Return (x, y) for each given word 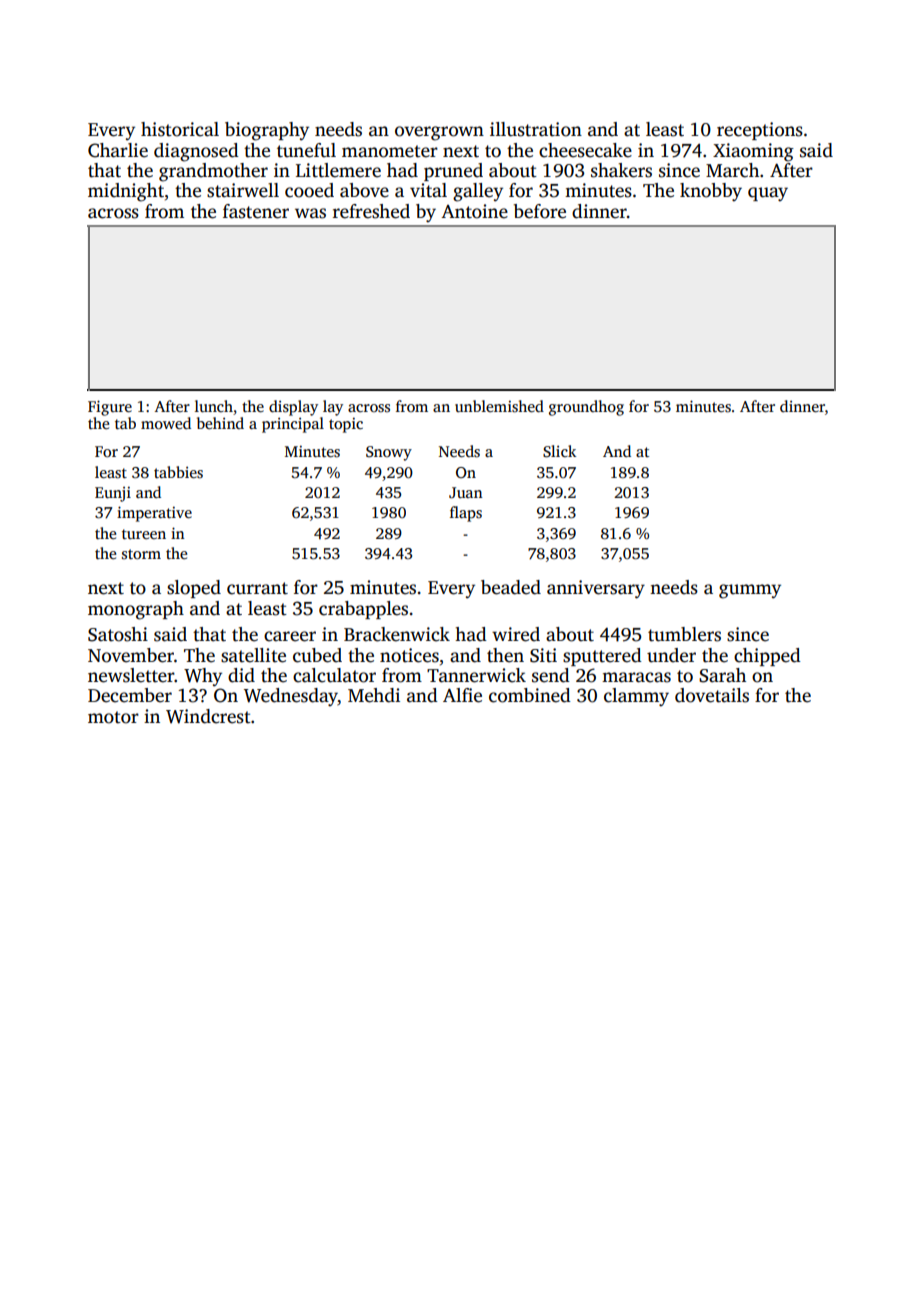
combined (530, 695)
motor (113, 717)
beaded (511, 587)
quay (768, 194)
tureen (144, 534)
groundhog (586, 408)
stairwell (243, 190)
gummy (750, 591)
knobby (711, 192)
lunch (214, 406)
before (540, 211)
